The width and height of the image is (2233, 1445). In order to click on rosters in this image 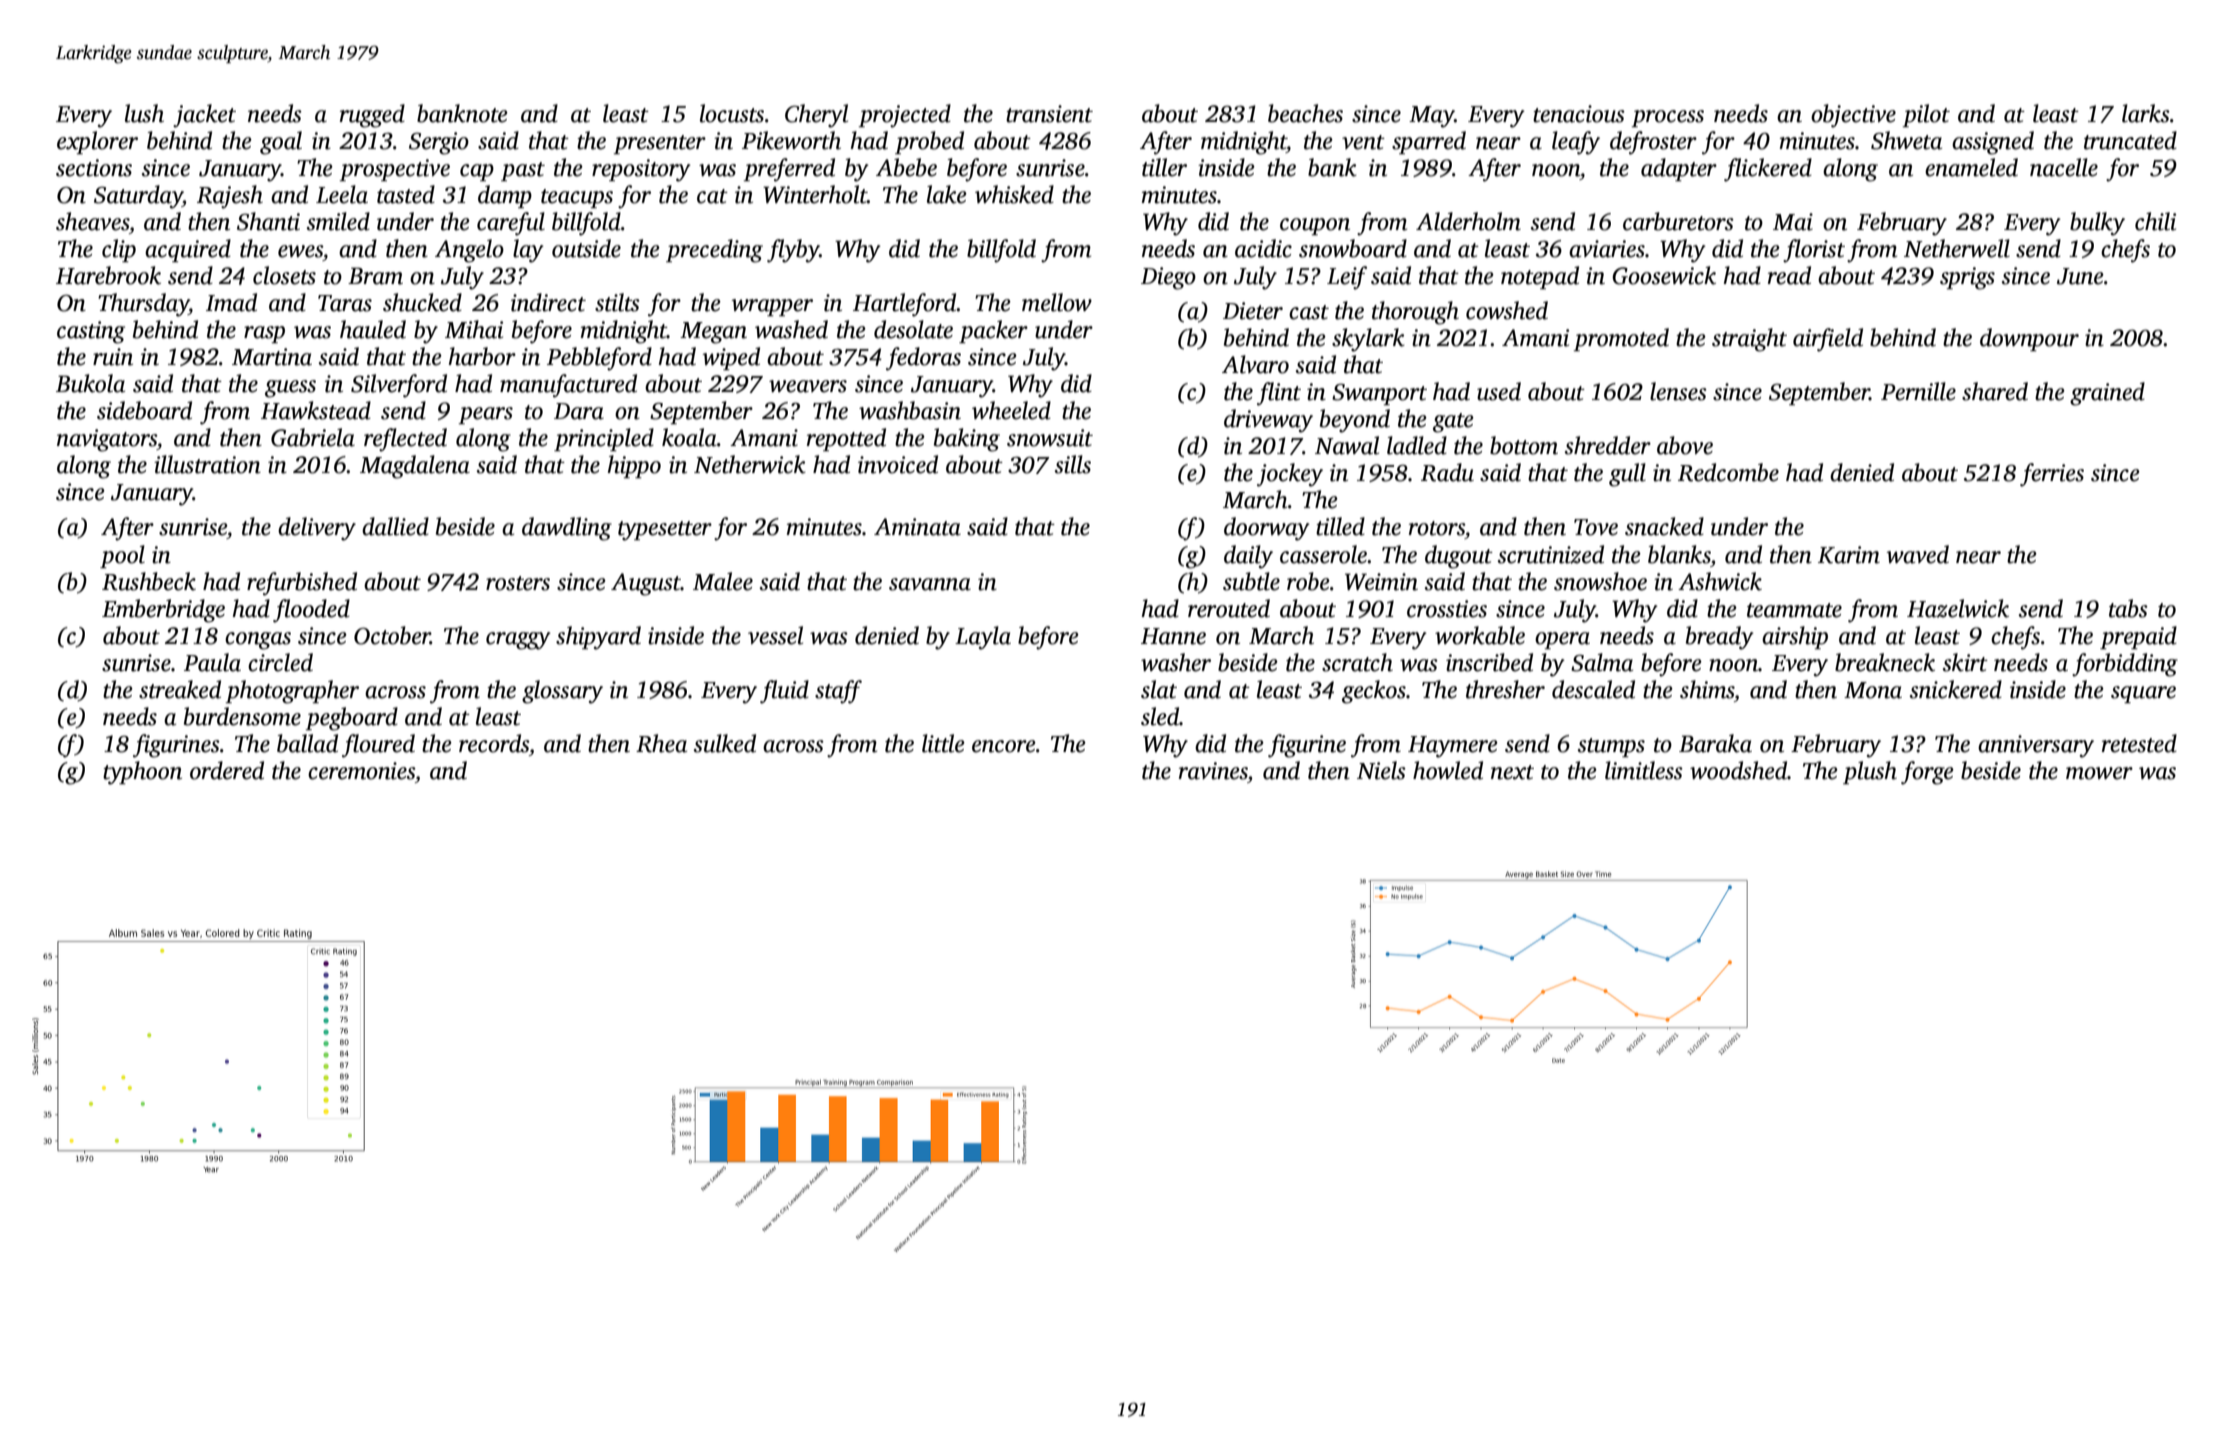, I will do `click(518, 583)`.
